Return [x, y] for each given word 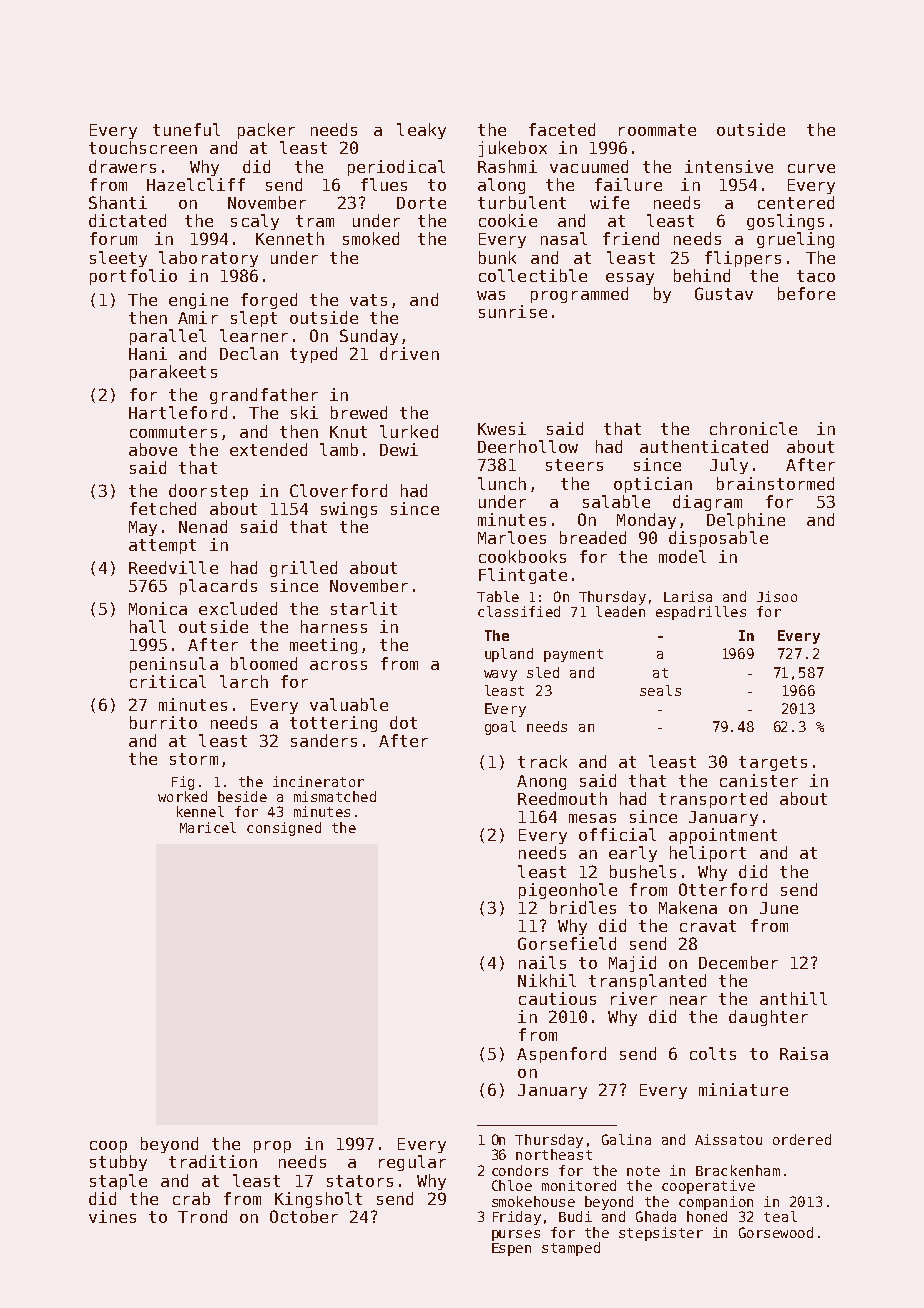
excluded [238, 608]
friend [631, 238]
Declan [249, 353]
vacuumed [589, 166]
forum [113, 238]
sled [543, 672]
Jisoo [777, 596]
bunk [497, 257]
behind [702, 275]
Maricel [208, 827]
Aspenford [561, 1055]
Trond [202, 1216]
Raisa [804, 1053]
